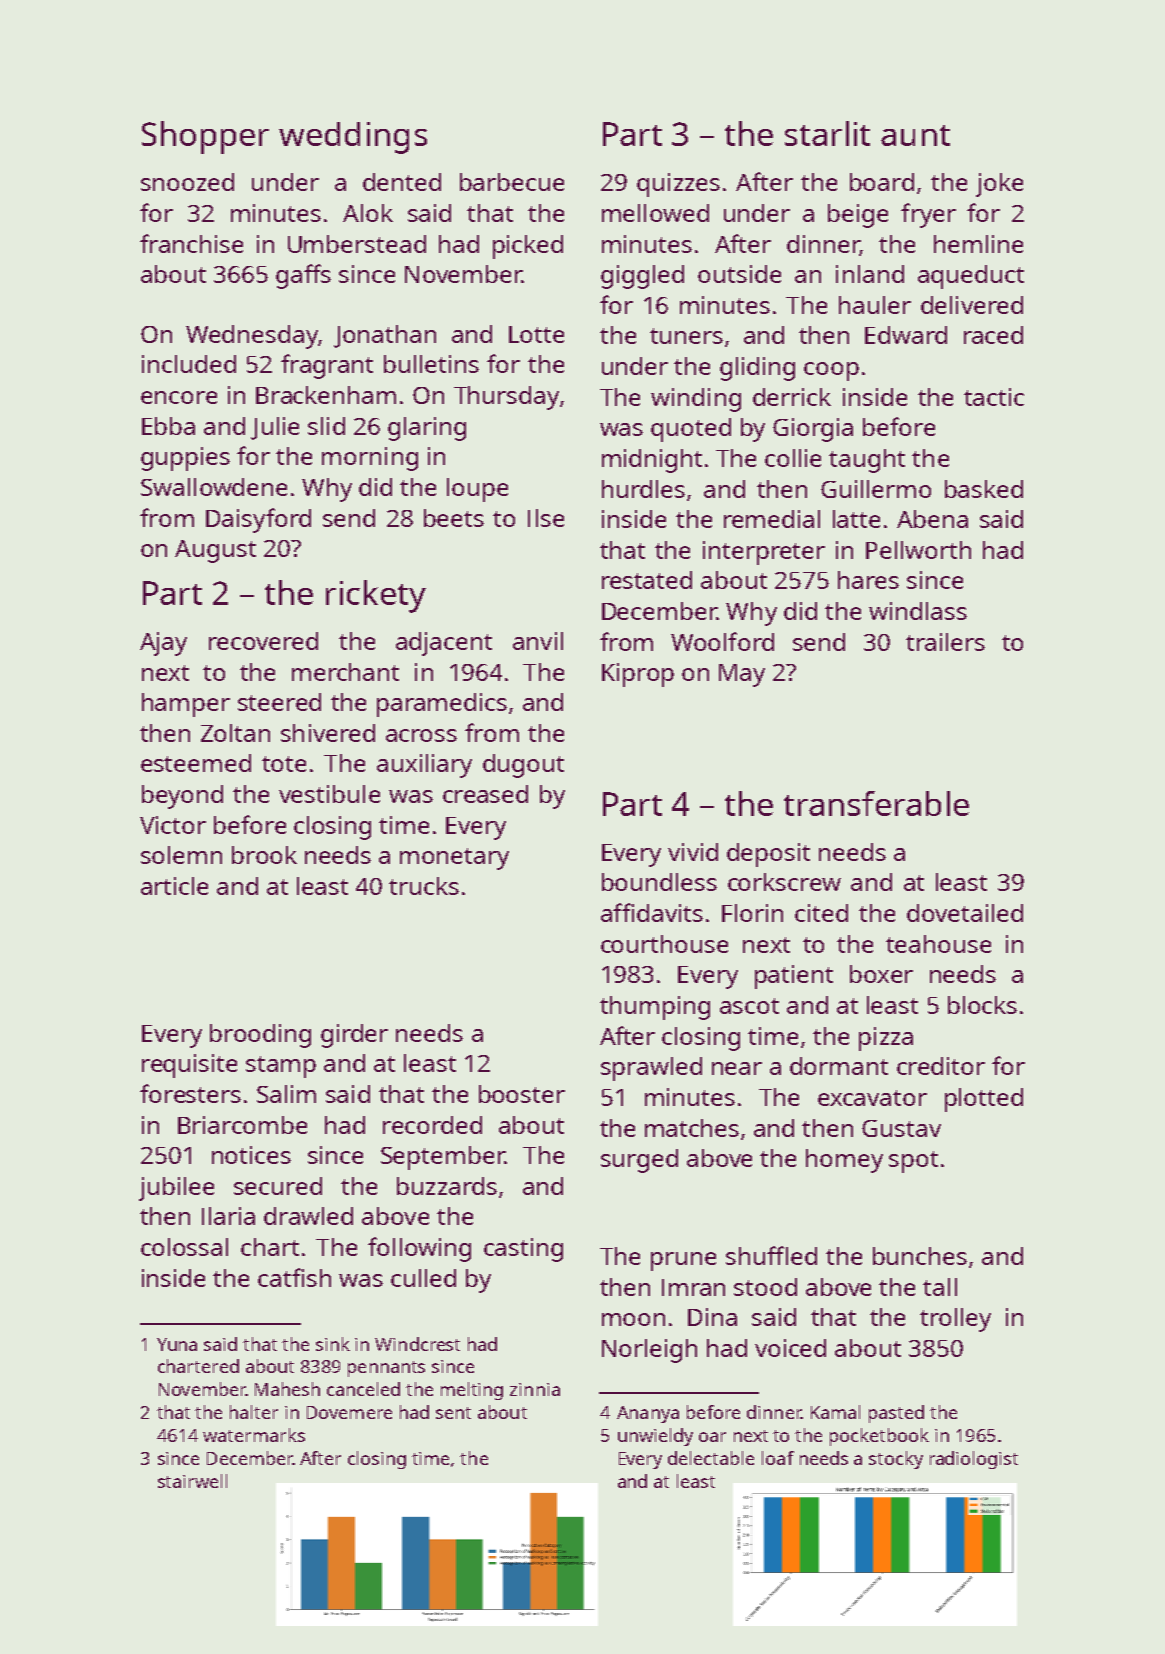 The image size is (1165, 1654). I want to click on recorded, so click(432, 1125).
